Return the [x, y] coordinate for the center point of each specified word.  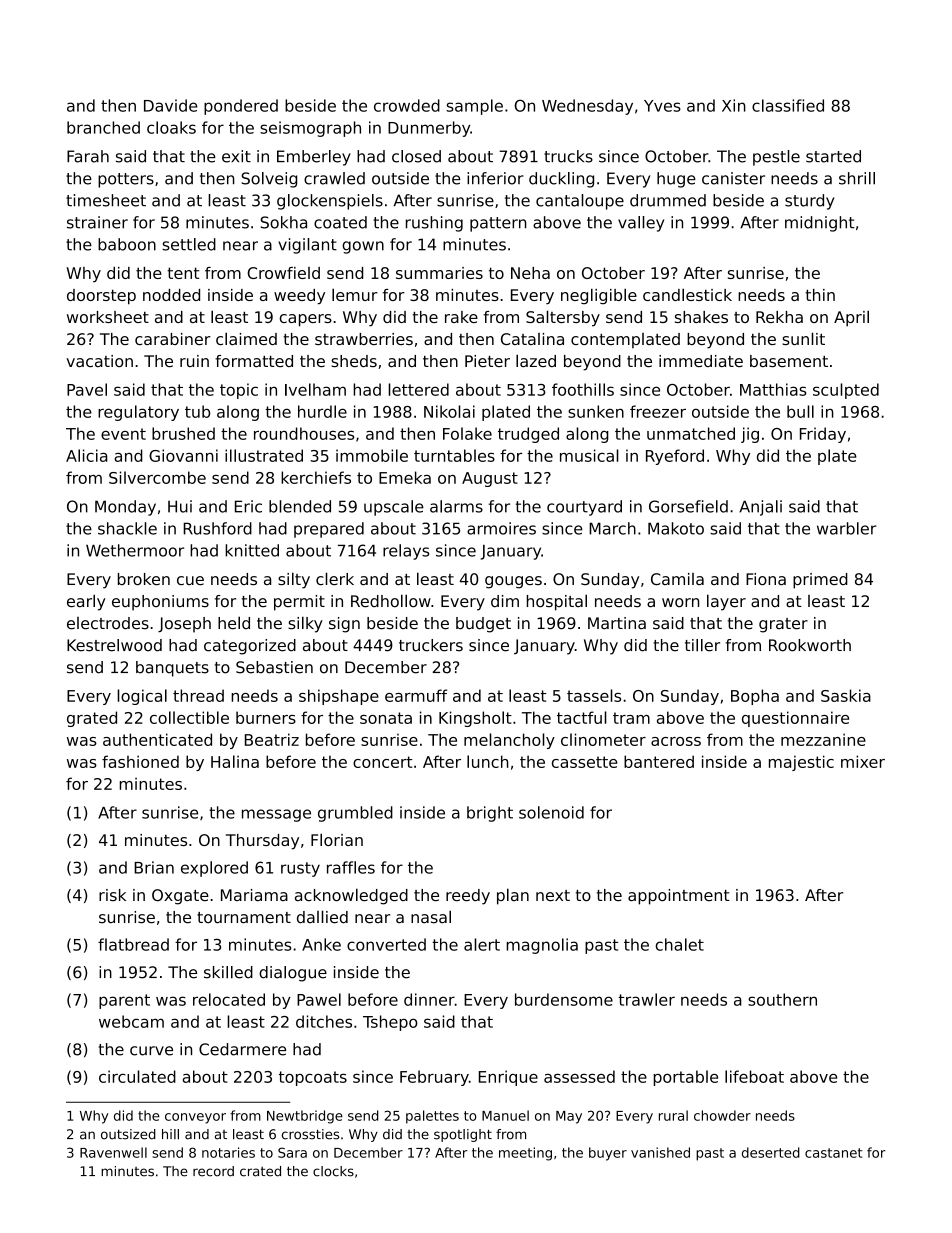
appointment [679, 897]
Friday [823, 435]
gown [363, 247]
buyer [608, 1154]
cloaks [171, 127]
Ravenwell [113, 1152]
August [490, 479]
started [833, 156]
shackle [127, 528]
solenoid [551, 812]
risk [112, 895]
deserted [771, 1152]
